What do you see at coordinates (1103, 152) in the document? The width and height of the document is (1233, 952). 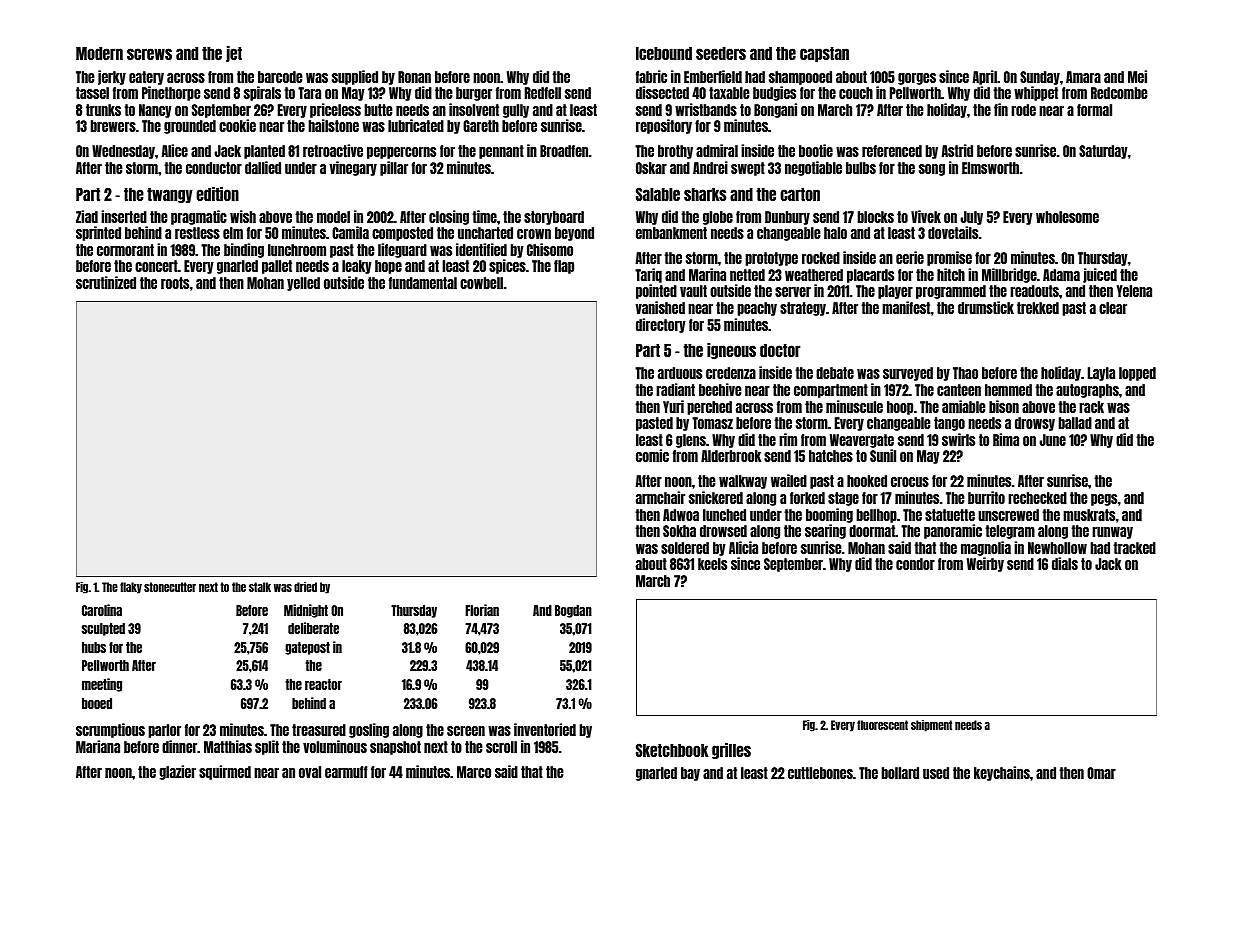 I see `Saturday` at bounding box center [1103, 152].
